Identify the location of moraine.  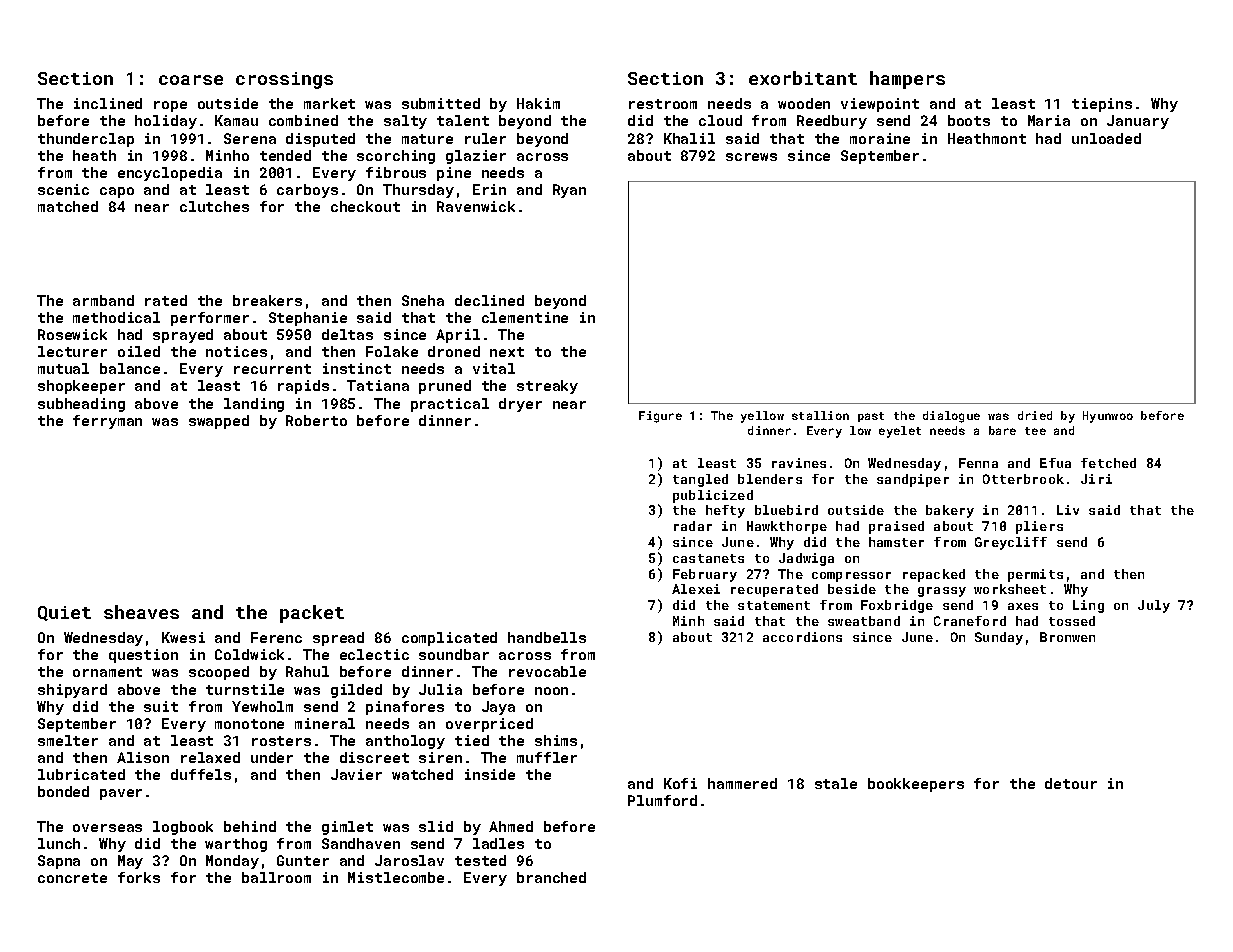
(880, 138).
